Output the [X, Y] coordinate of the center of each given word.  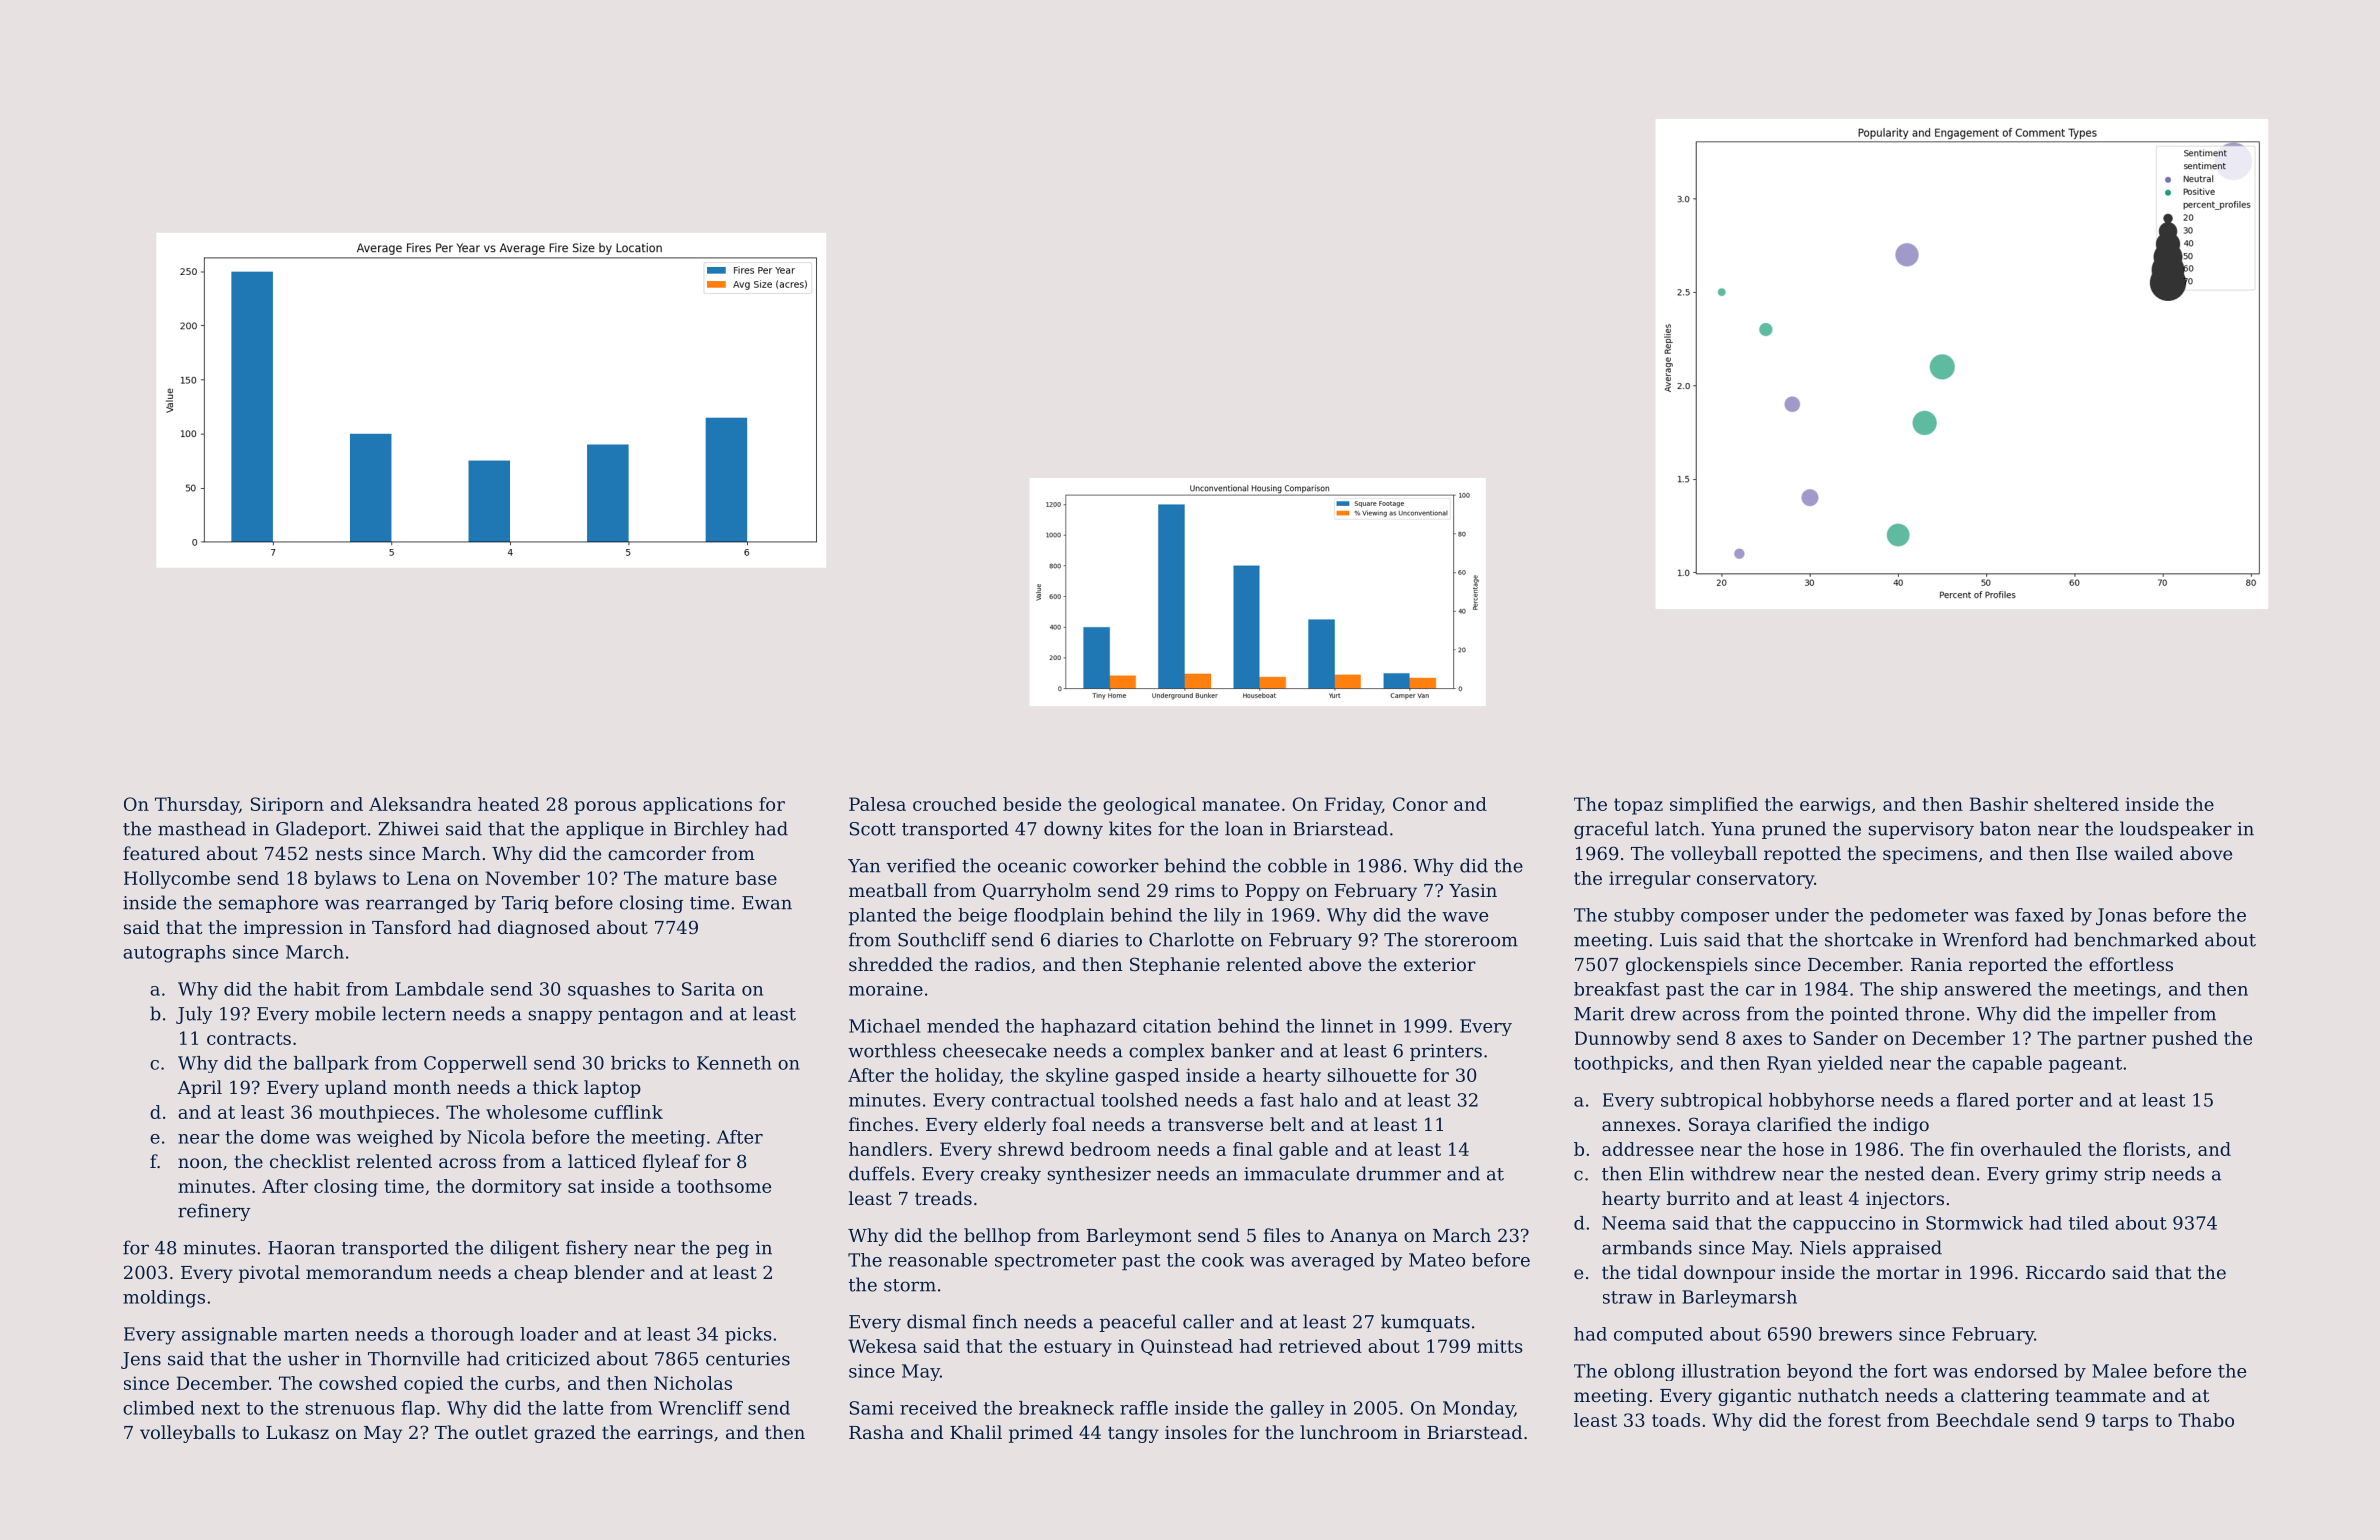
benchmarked [2136, 939]
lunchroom [1349, 1432]
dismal [936, 1321]
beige [982, 917]
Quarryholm [1037, 892]
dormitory [517, 1188]
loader [549, 1334]
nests [339, 854]
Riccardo [2065, 1272]
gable [1303, 1151]
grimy [2072, 1175]
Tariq [525, 904]
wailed [2143, 853]
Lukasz [297, 1432]
